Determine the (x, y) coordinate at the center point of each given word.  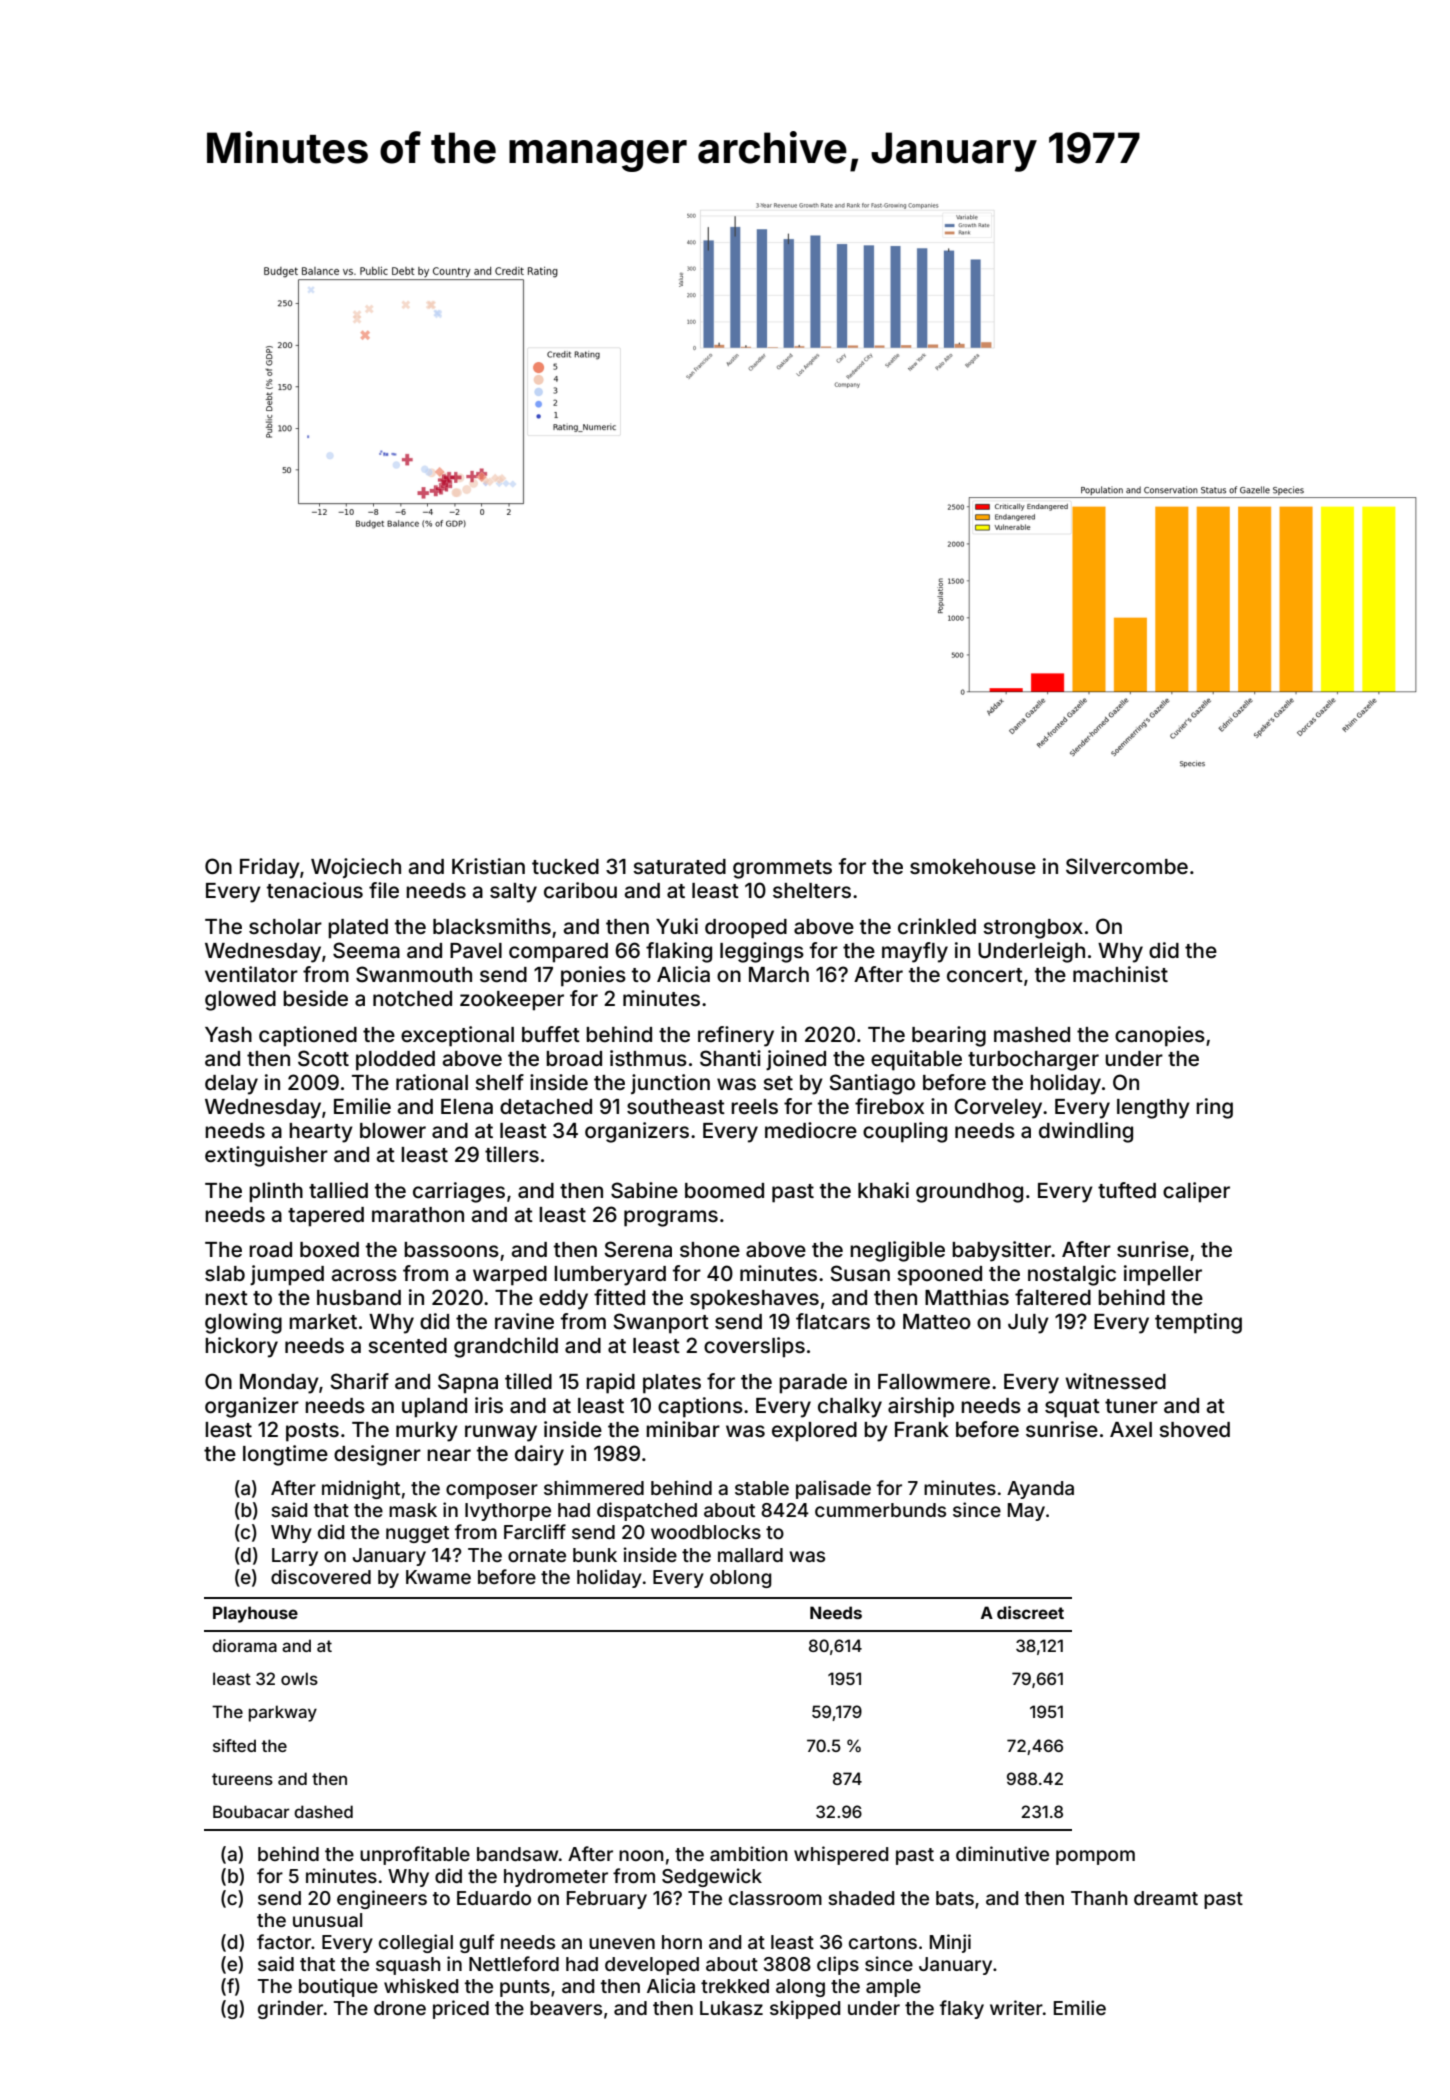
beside (315, 998)
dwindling (1086, 1132)
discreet (1030, 1612)
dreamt (1166, 1898)
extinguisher (266, 1156)
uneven (622, 1943)
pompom (1095, 1857)
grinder (290, 2009)
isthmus (648, 1058)
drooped (746, 929)
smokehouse (973, 866)
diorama (244, 1645)
